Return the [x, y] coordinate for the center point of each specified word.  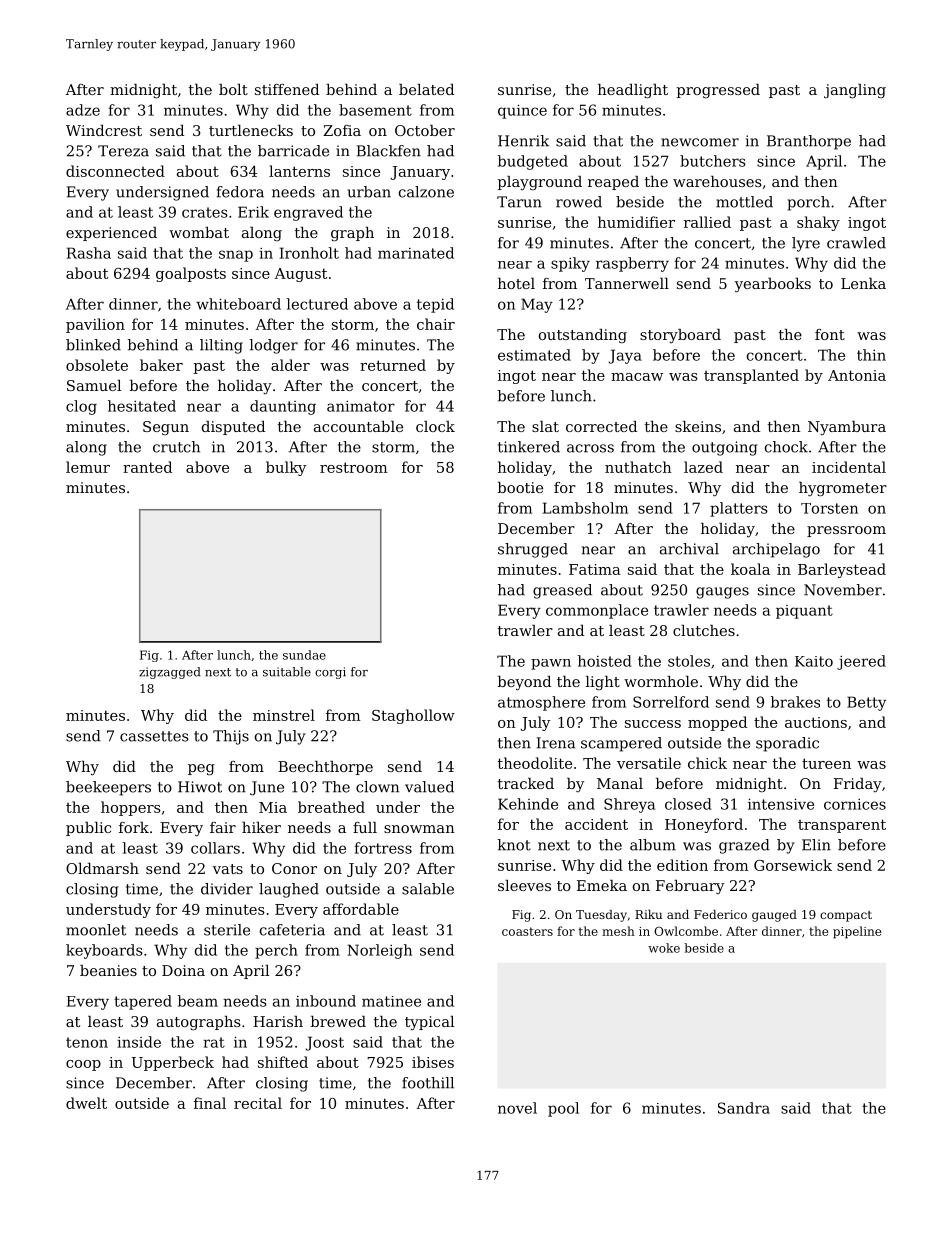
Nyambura [847, 428]
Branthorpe [809, 142]
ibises [433, 1062]
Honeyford [704, 825]
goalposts [191, 274]
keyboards [104, 951]
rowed [579, 202]
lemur [88, 467]
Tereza [123, 151]
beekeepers [108, 788]
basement [375, 110]
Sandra [744, 1108]
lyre [806, 244]
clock [435, 426]
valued [429, 787]
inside [139, 1042]
